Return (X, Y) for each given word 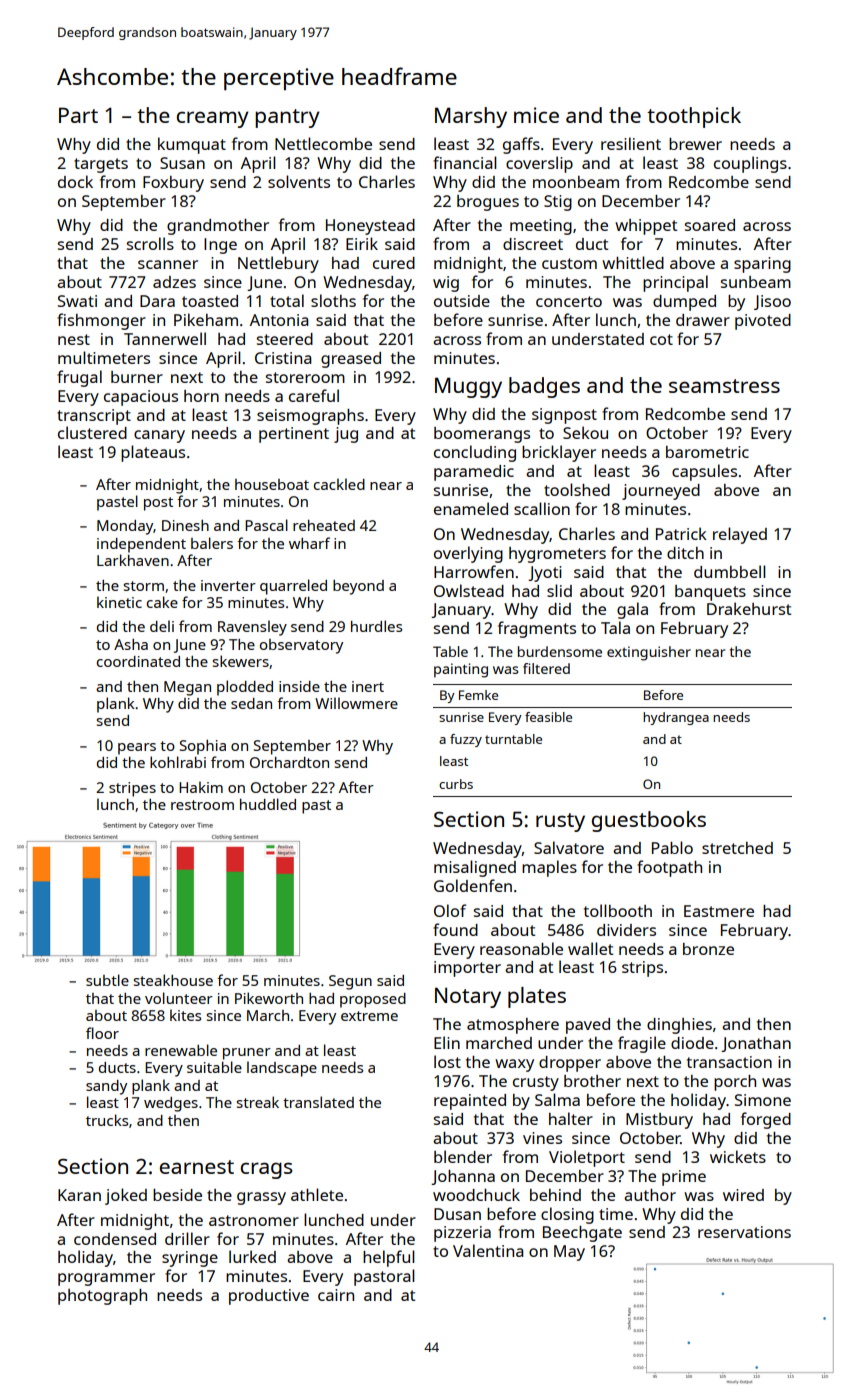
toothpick (694, 117)
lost (447, 1061)
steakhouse (173, 980)
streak (258, 1102)
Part (78, 115)
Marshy (471, 117)
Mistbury (659, 1121)
